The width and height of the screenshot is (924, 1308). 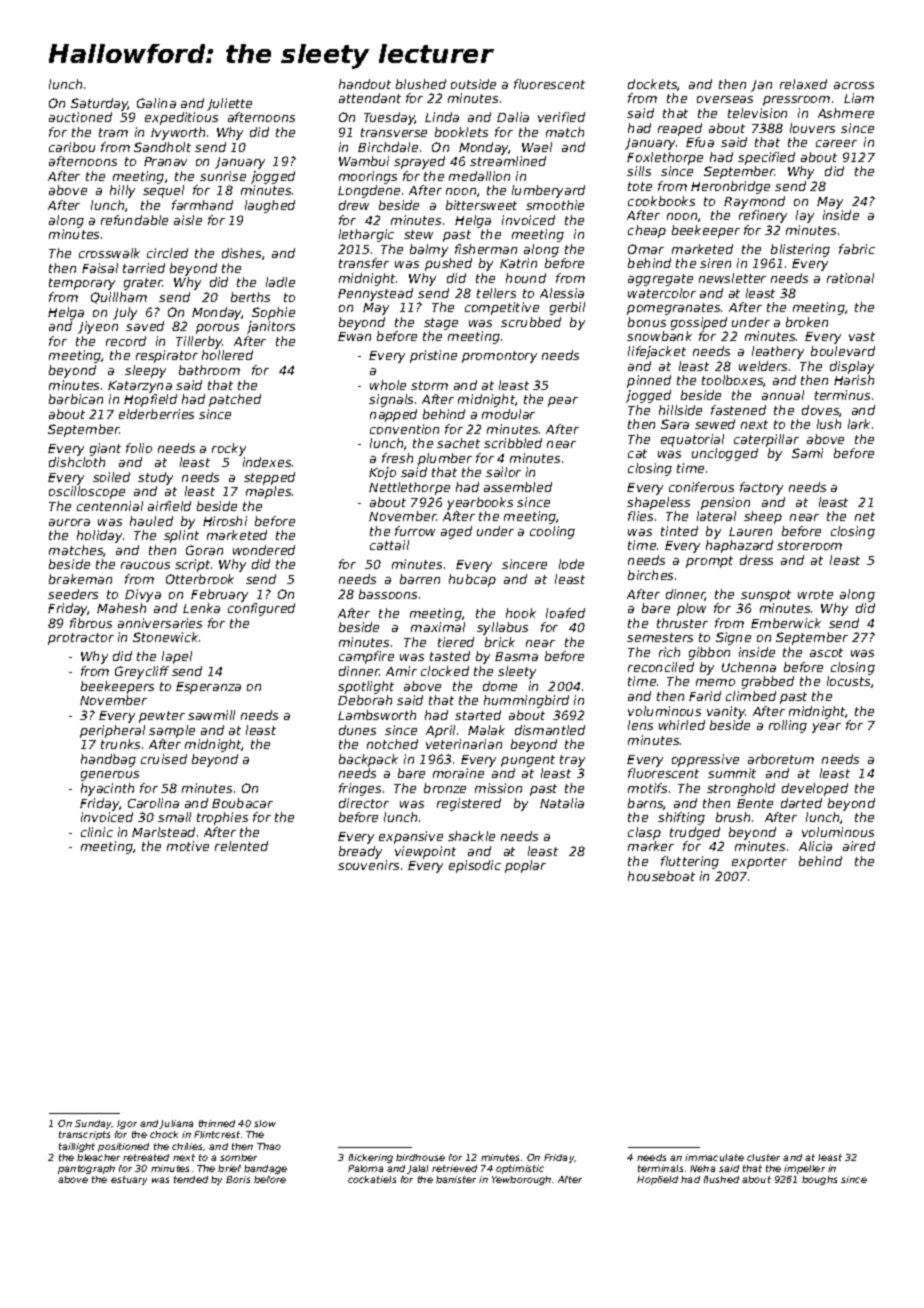 I want to click on Jiyeon, so click(x=98, y=327).
